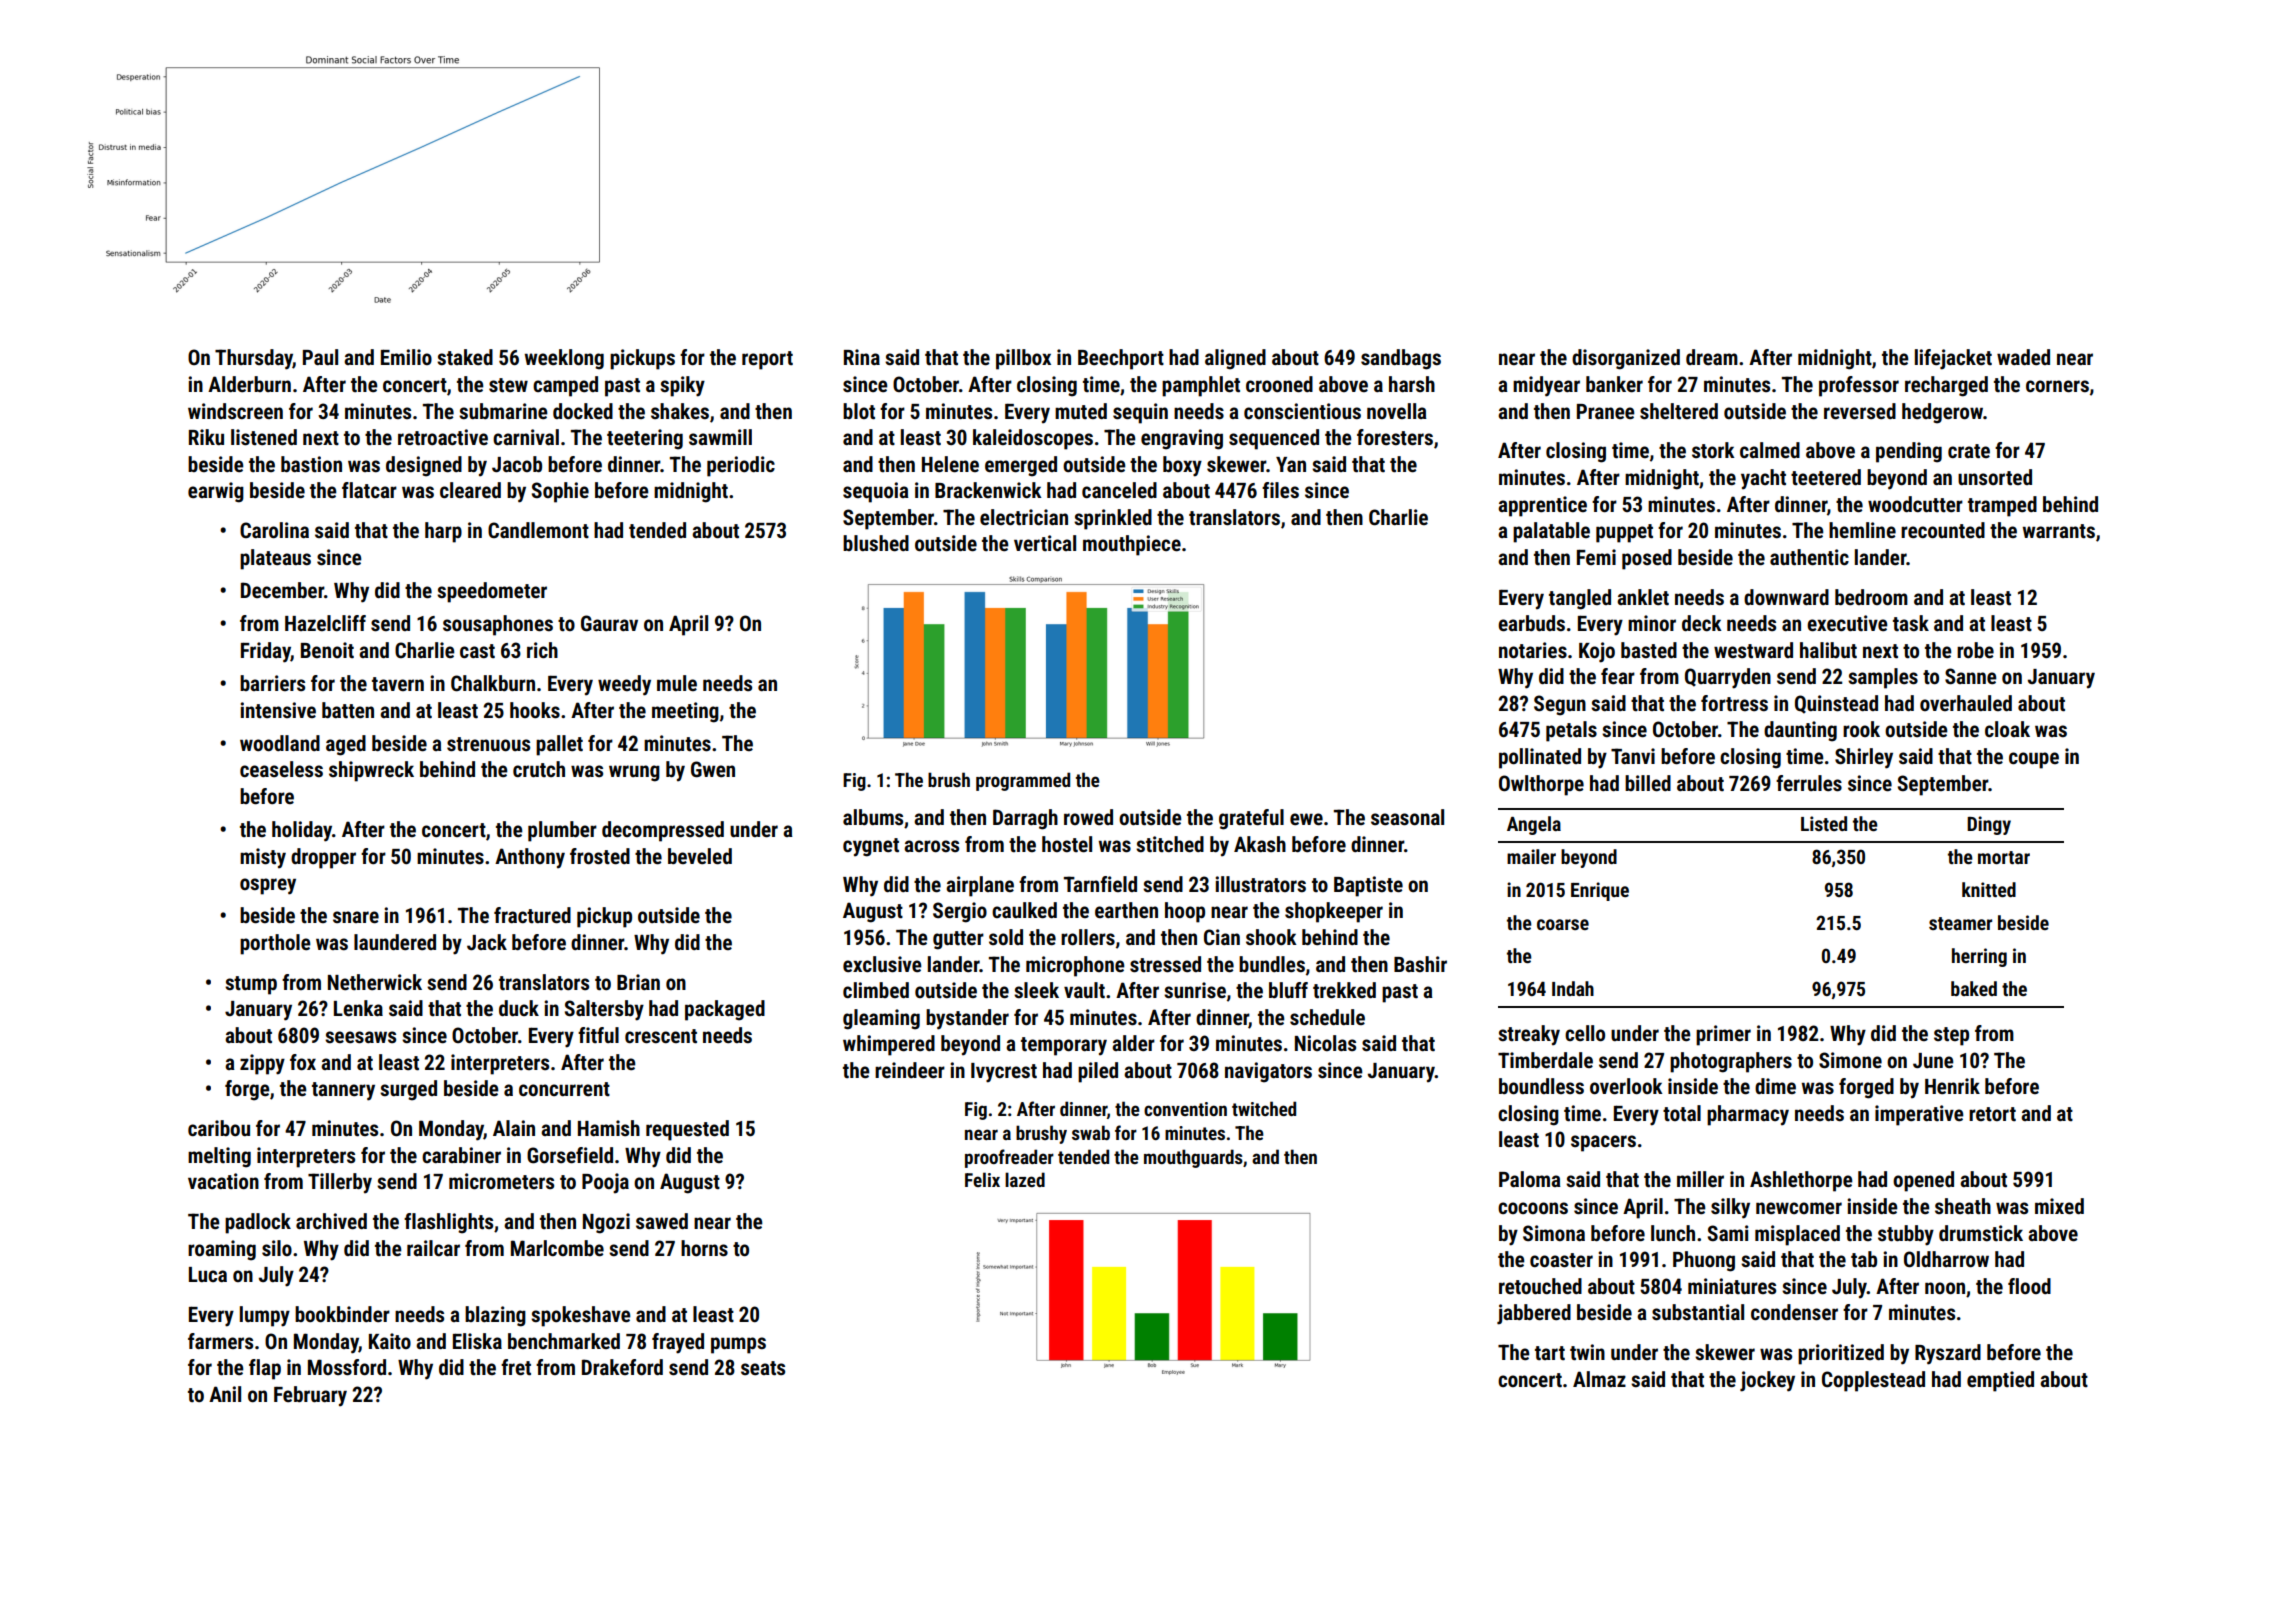 Image resolution: width=2292 pixels, height=1620 pixels. Describe the element at coordinates (1023, 781) in the page. I see `programmed` at that location.
